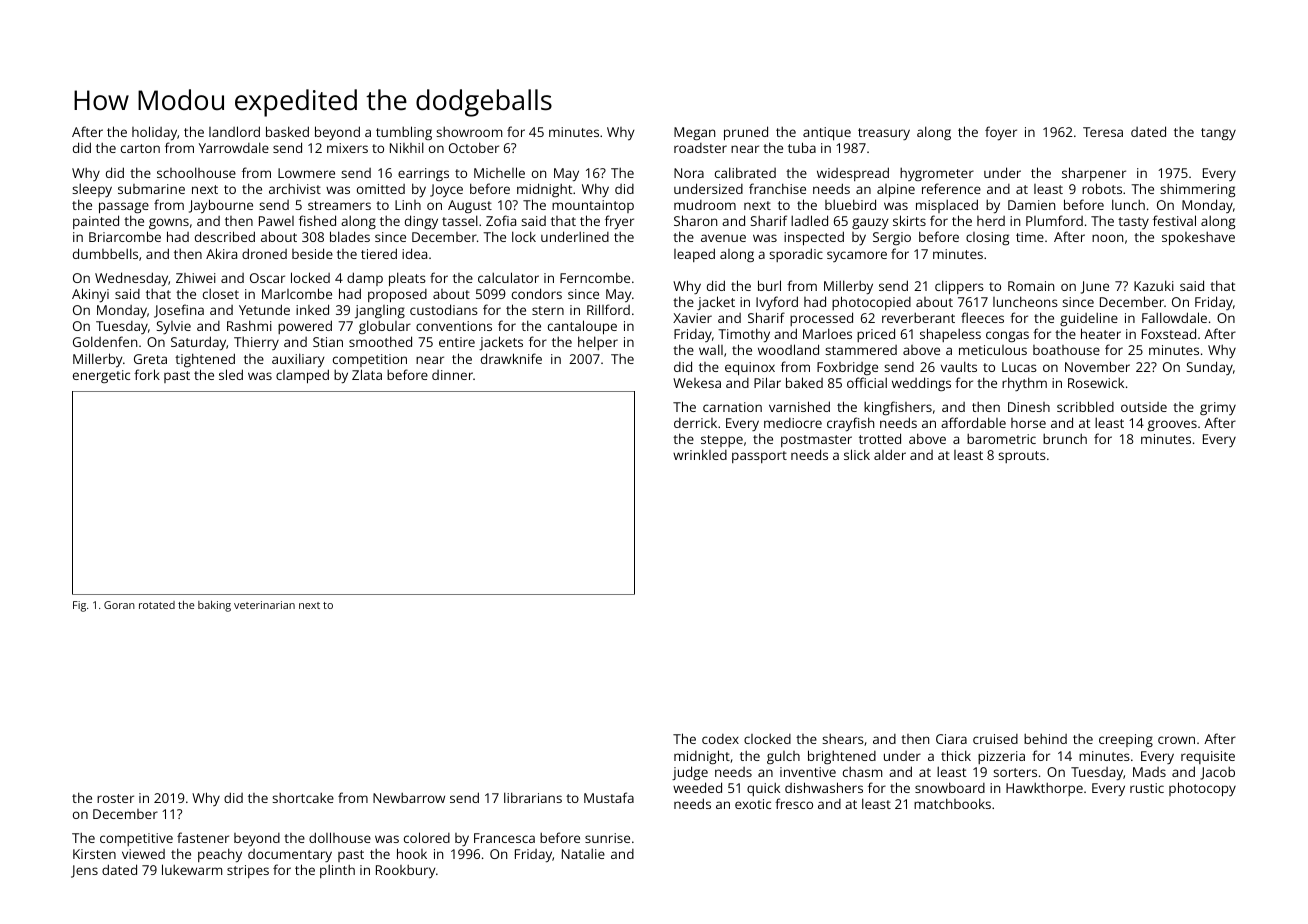 Image resolution: width=1308 pixels, height=924 pixels. Describe the element at coordinates (1176, 740) in the document. I see `crown` at that location.
